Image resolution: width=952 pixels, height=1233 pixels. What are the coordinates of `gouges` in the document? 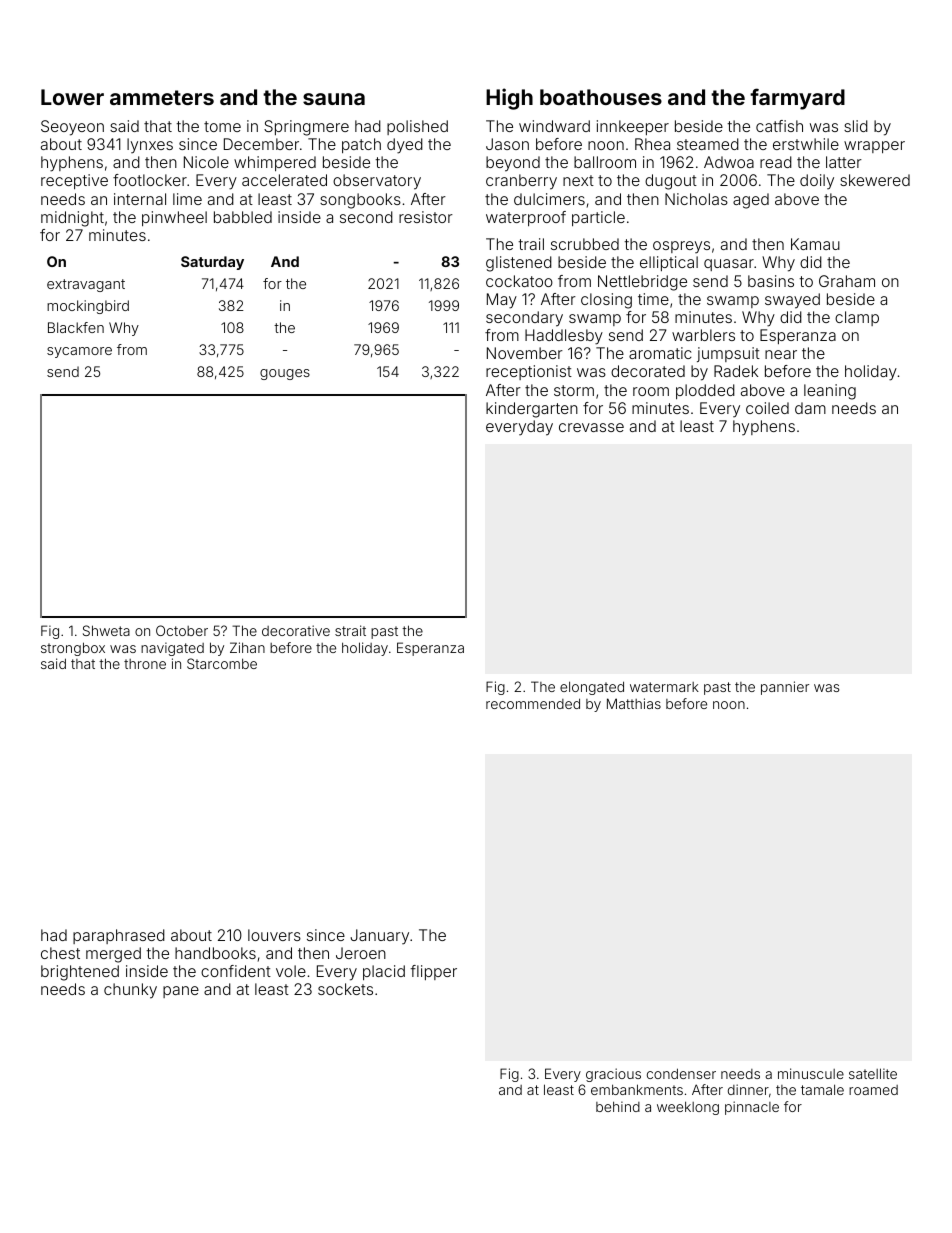 It's located at (285, 374).
